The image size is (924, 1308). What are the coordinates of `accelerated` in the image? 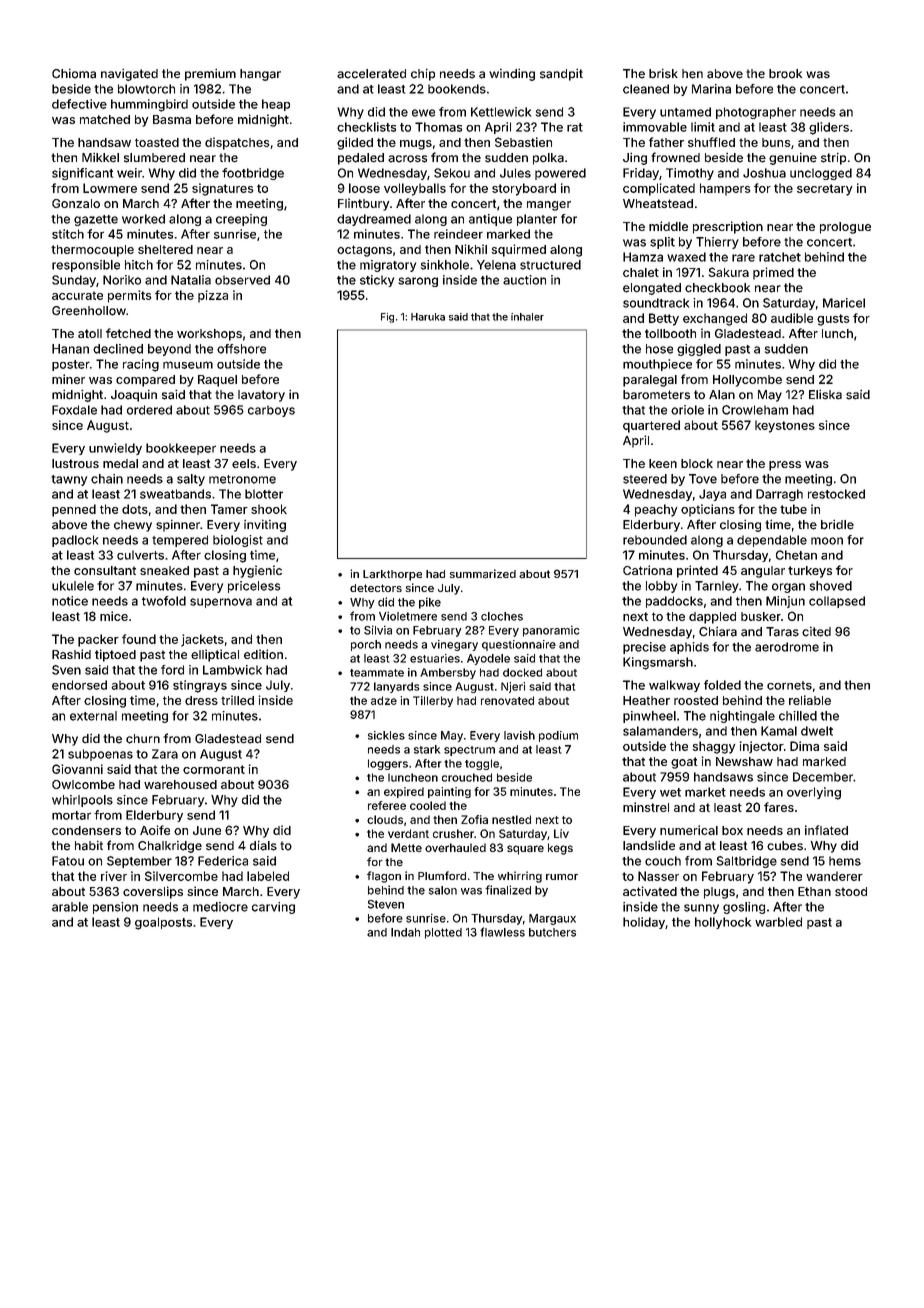 It's located at (371, 74).
